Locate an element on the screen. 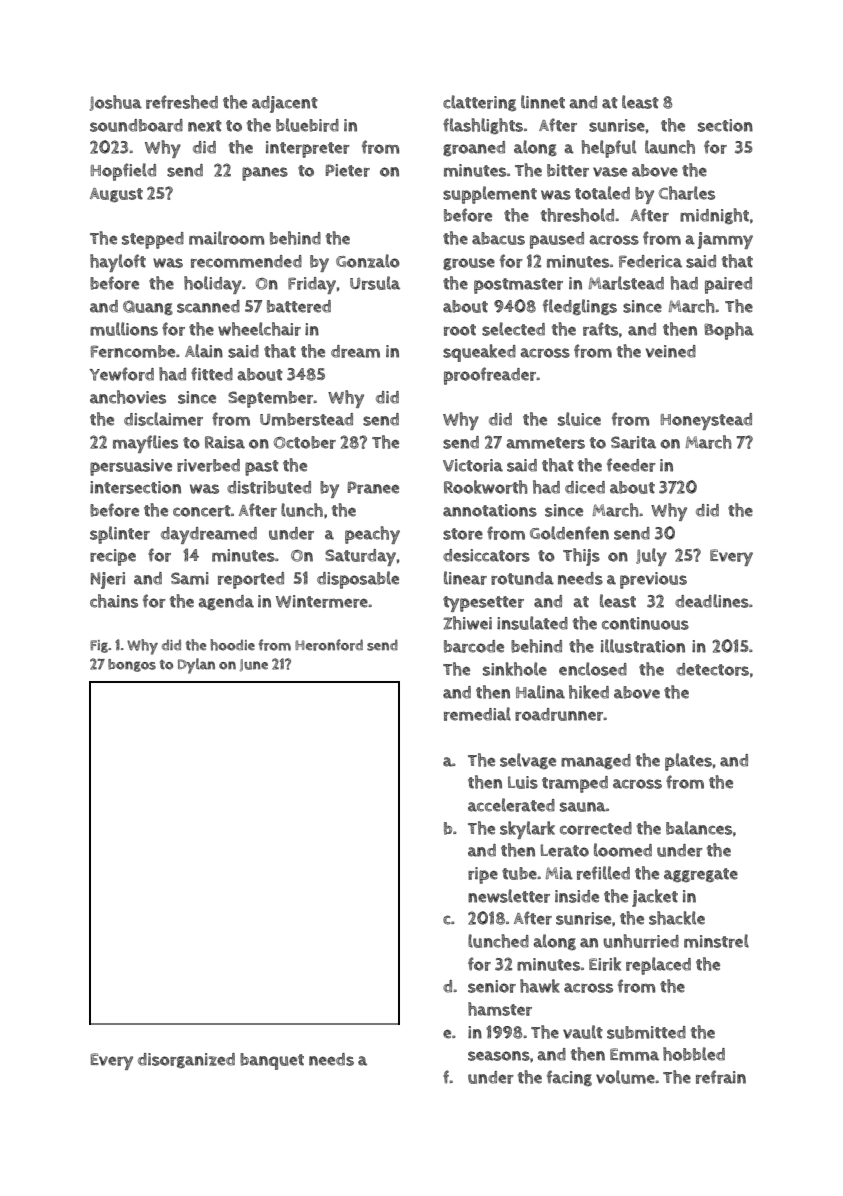 Image resolution: width=843 pixels, height=1196 pixels. clattering is located at coordinates (479, 103).
